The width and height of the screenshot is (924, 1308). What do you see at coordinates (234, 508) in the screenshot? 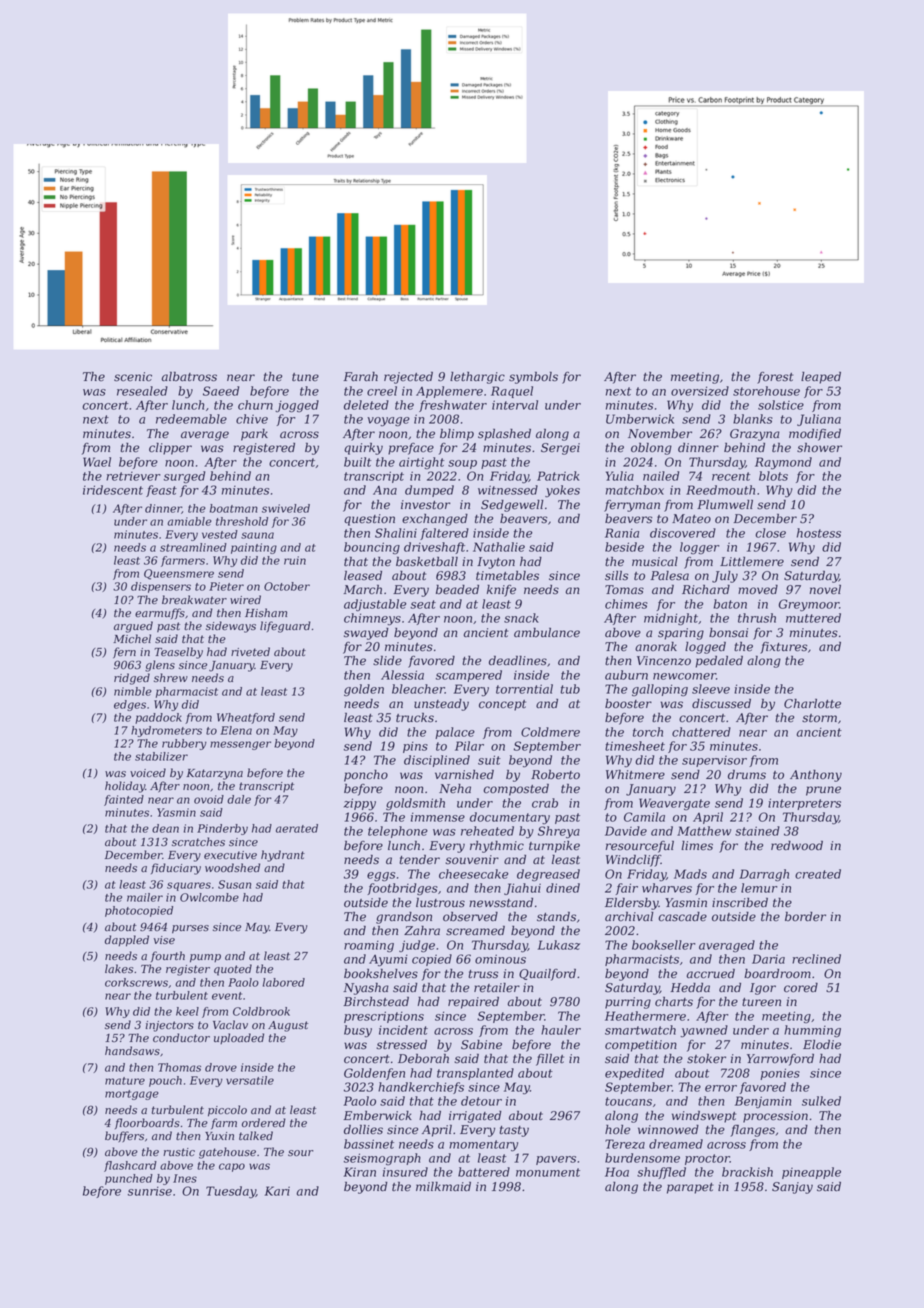
I see `boatman` at bounding box center [234, 508].
